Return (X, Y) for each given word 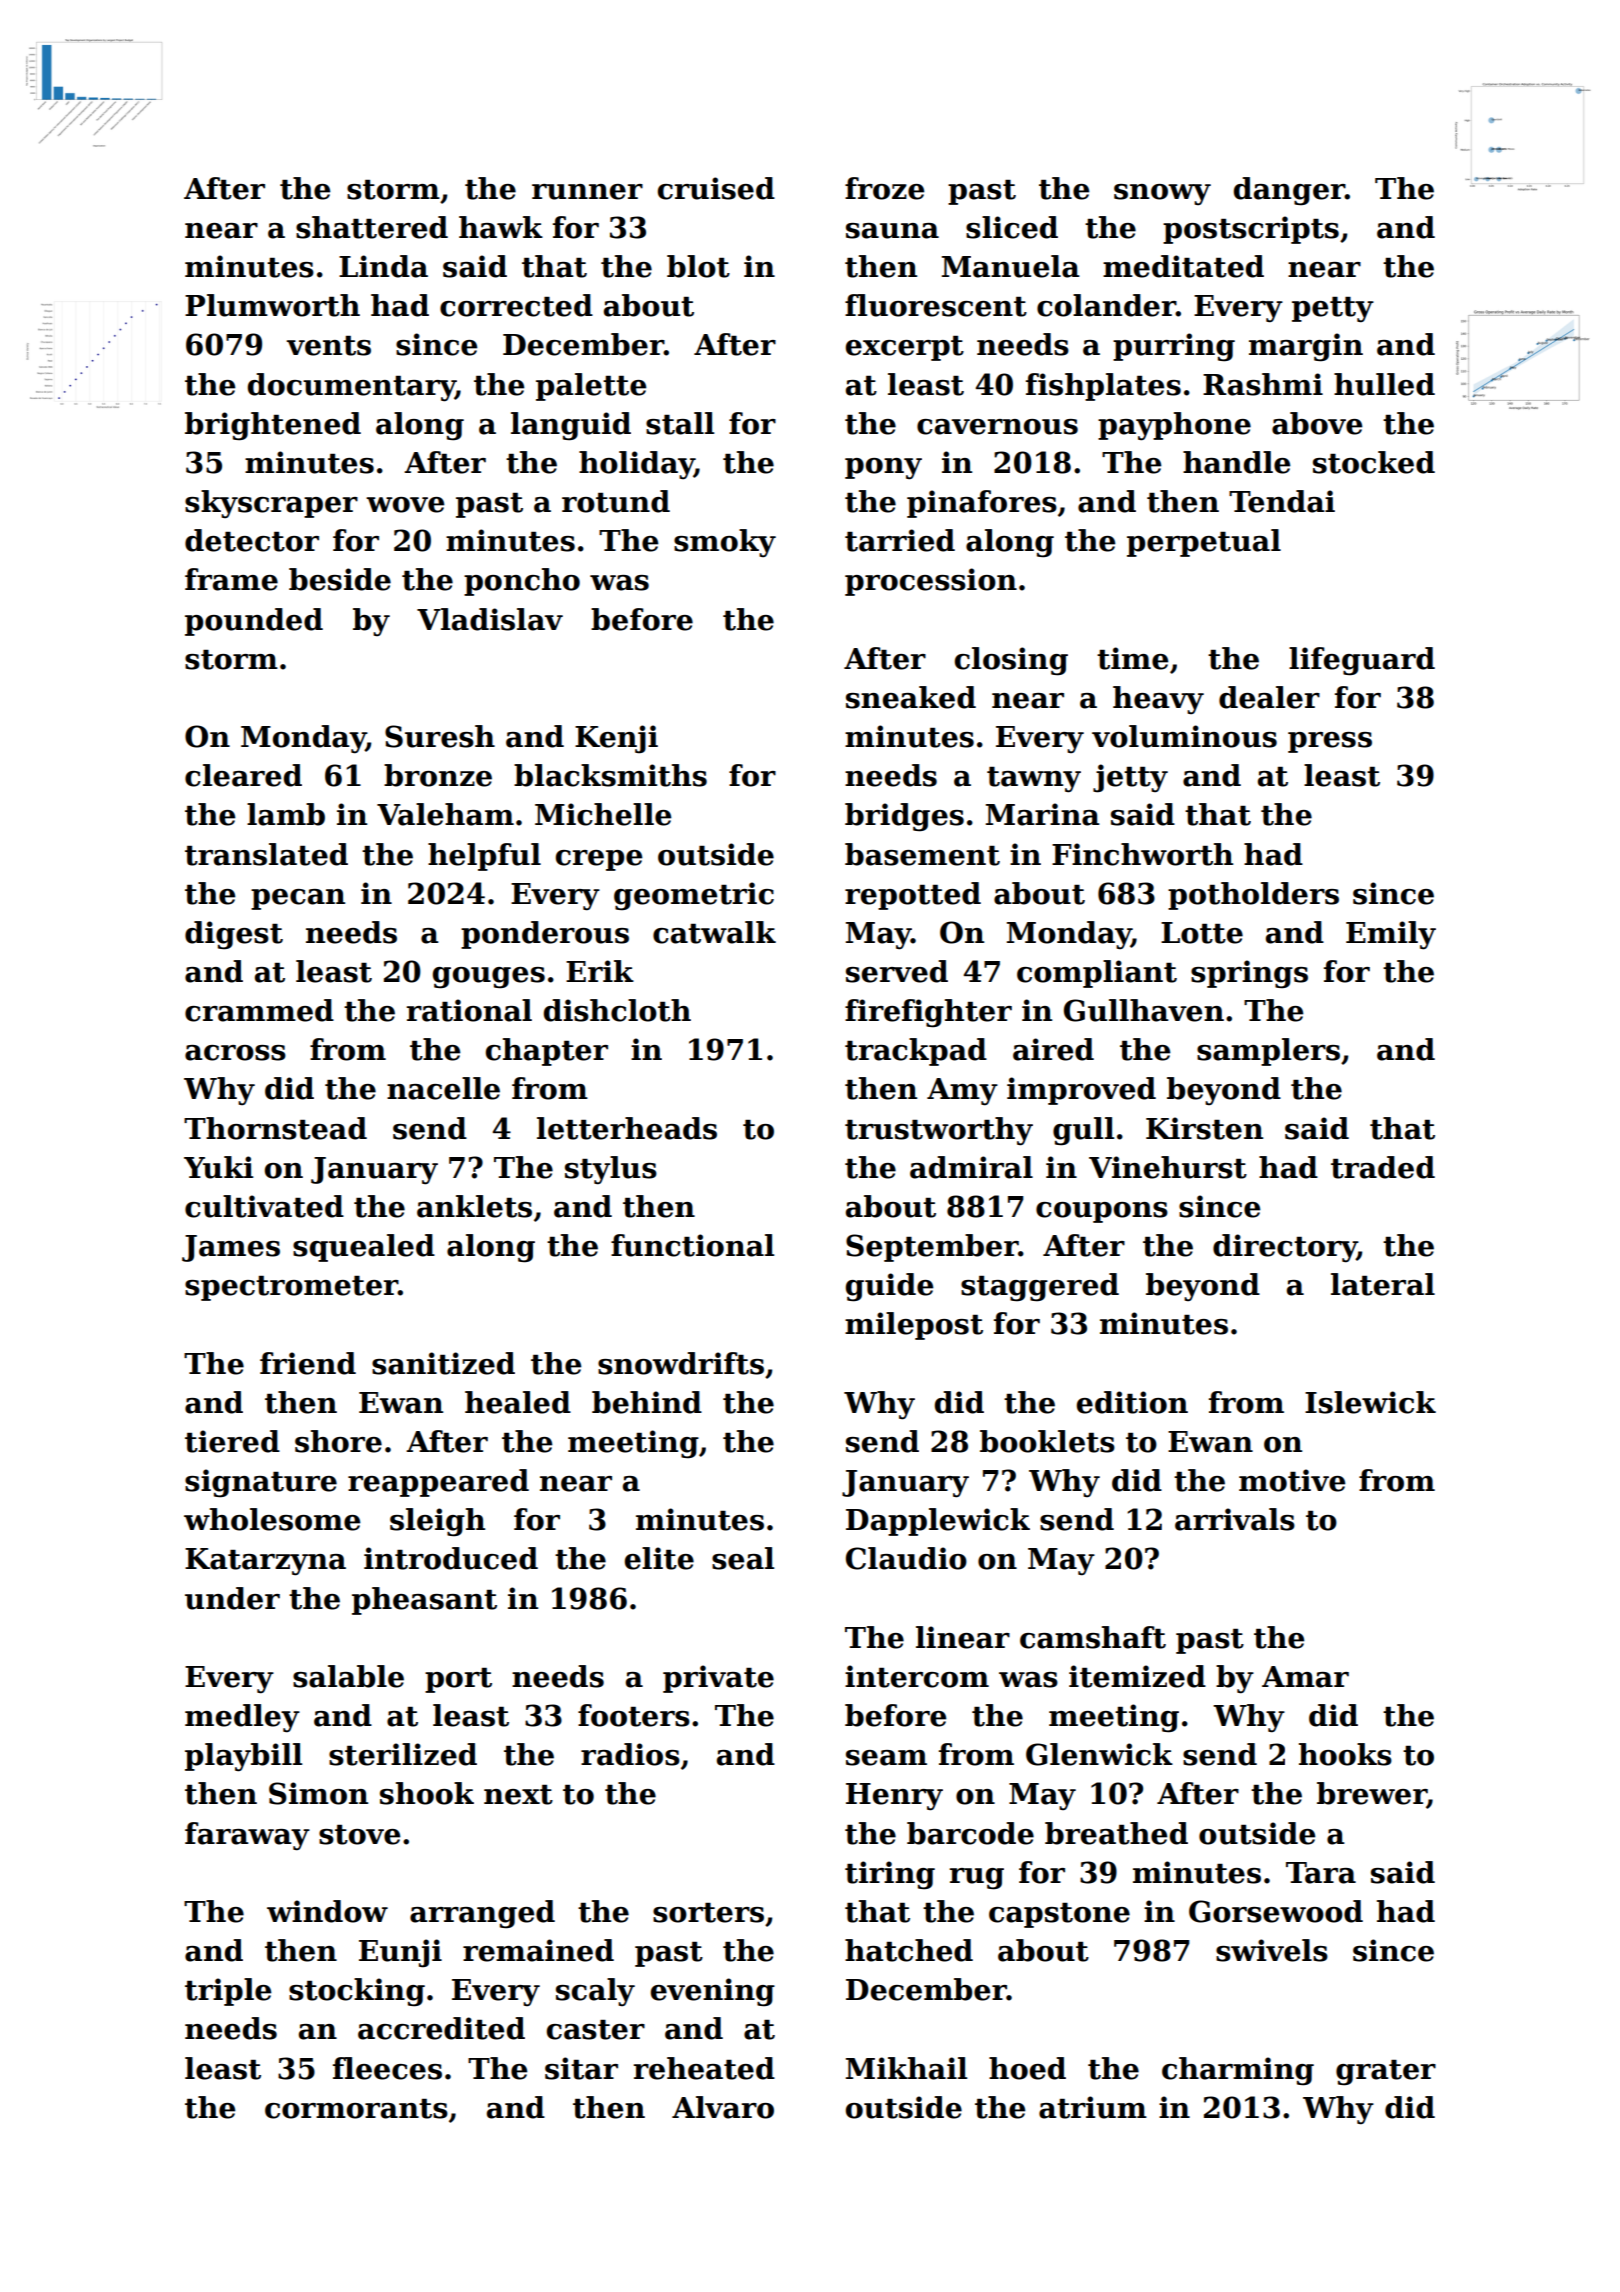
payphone (1174, 426)
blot (698, 266)
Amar (1305, 1677)
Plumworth (272, 305)
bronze (438, 775)
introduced (451, 1558)
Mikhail (906, 2068)
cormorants (356, 2109)
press (1330, 742)
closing (1011, 661)
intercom (917, 1676)
